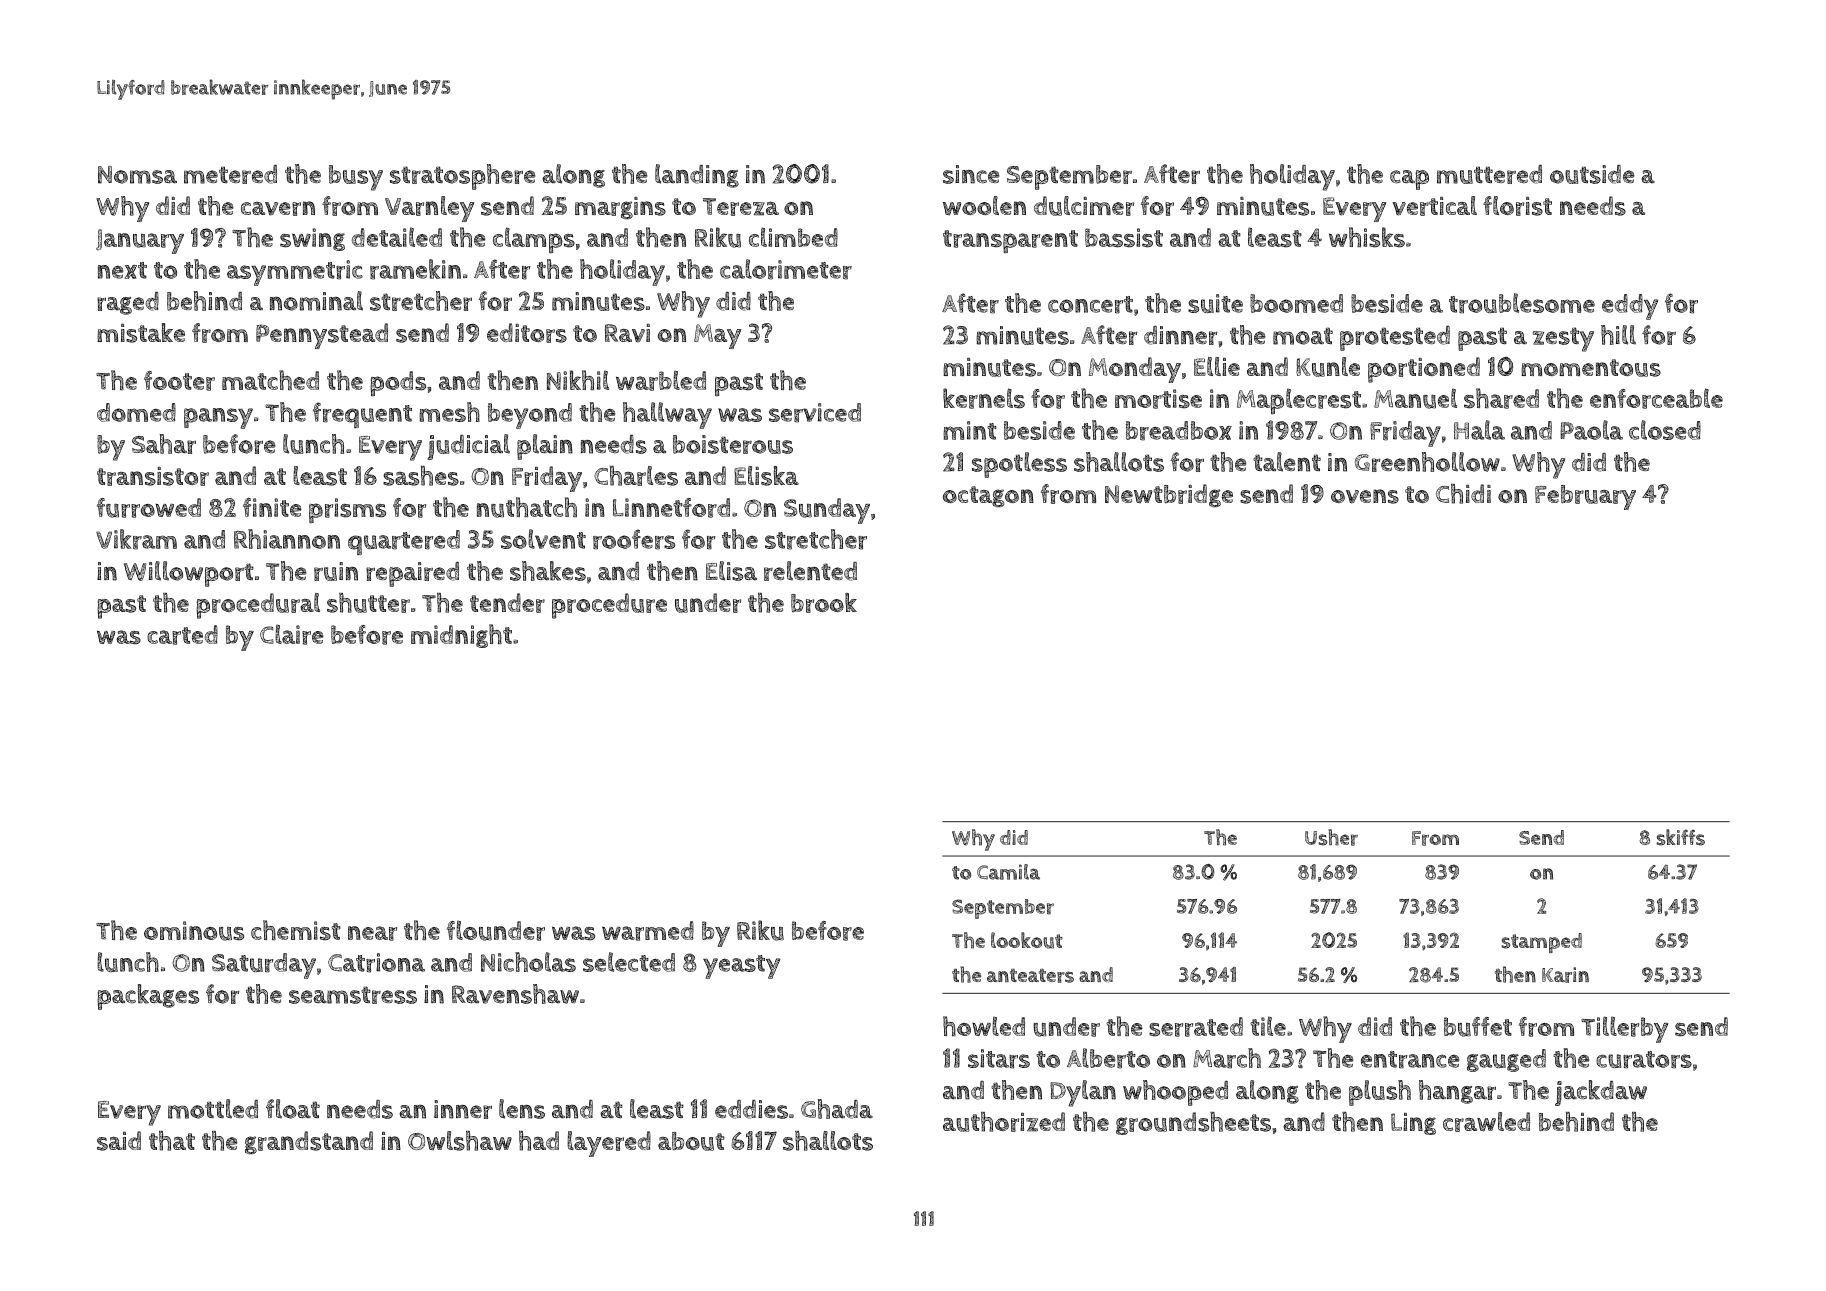 Image resolution: width=1826 pixels, height=1291 pixels. What do you see at coordinates (1541, 943) in the screenshot?
I see `stamped` at bounding box center [1541, 943].
